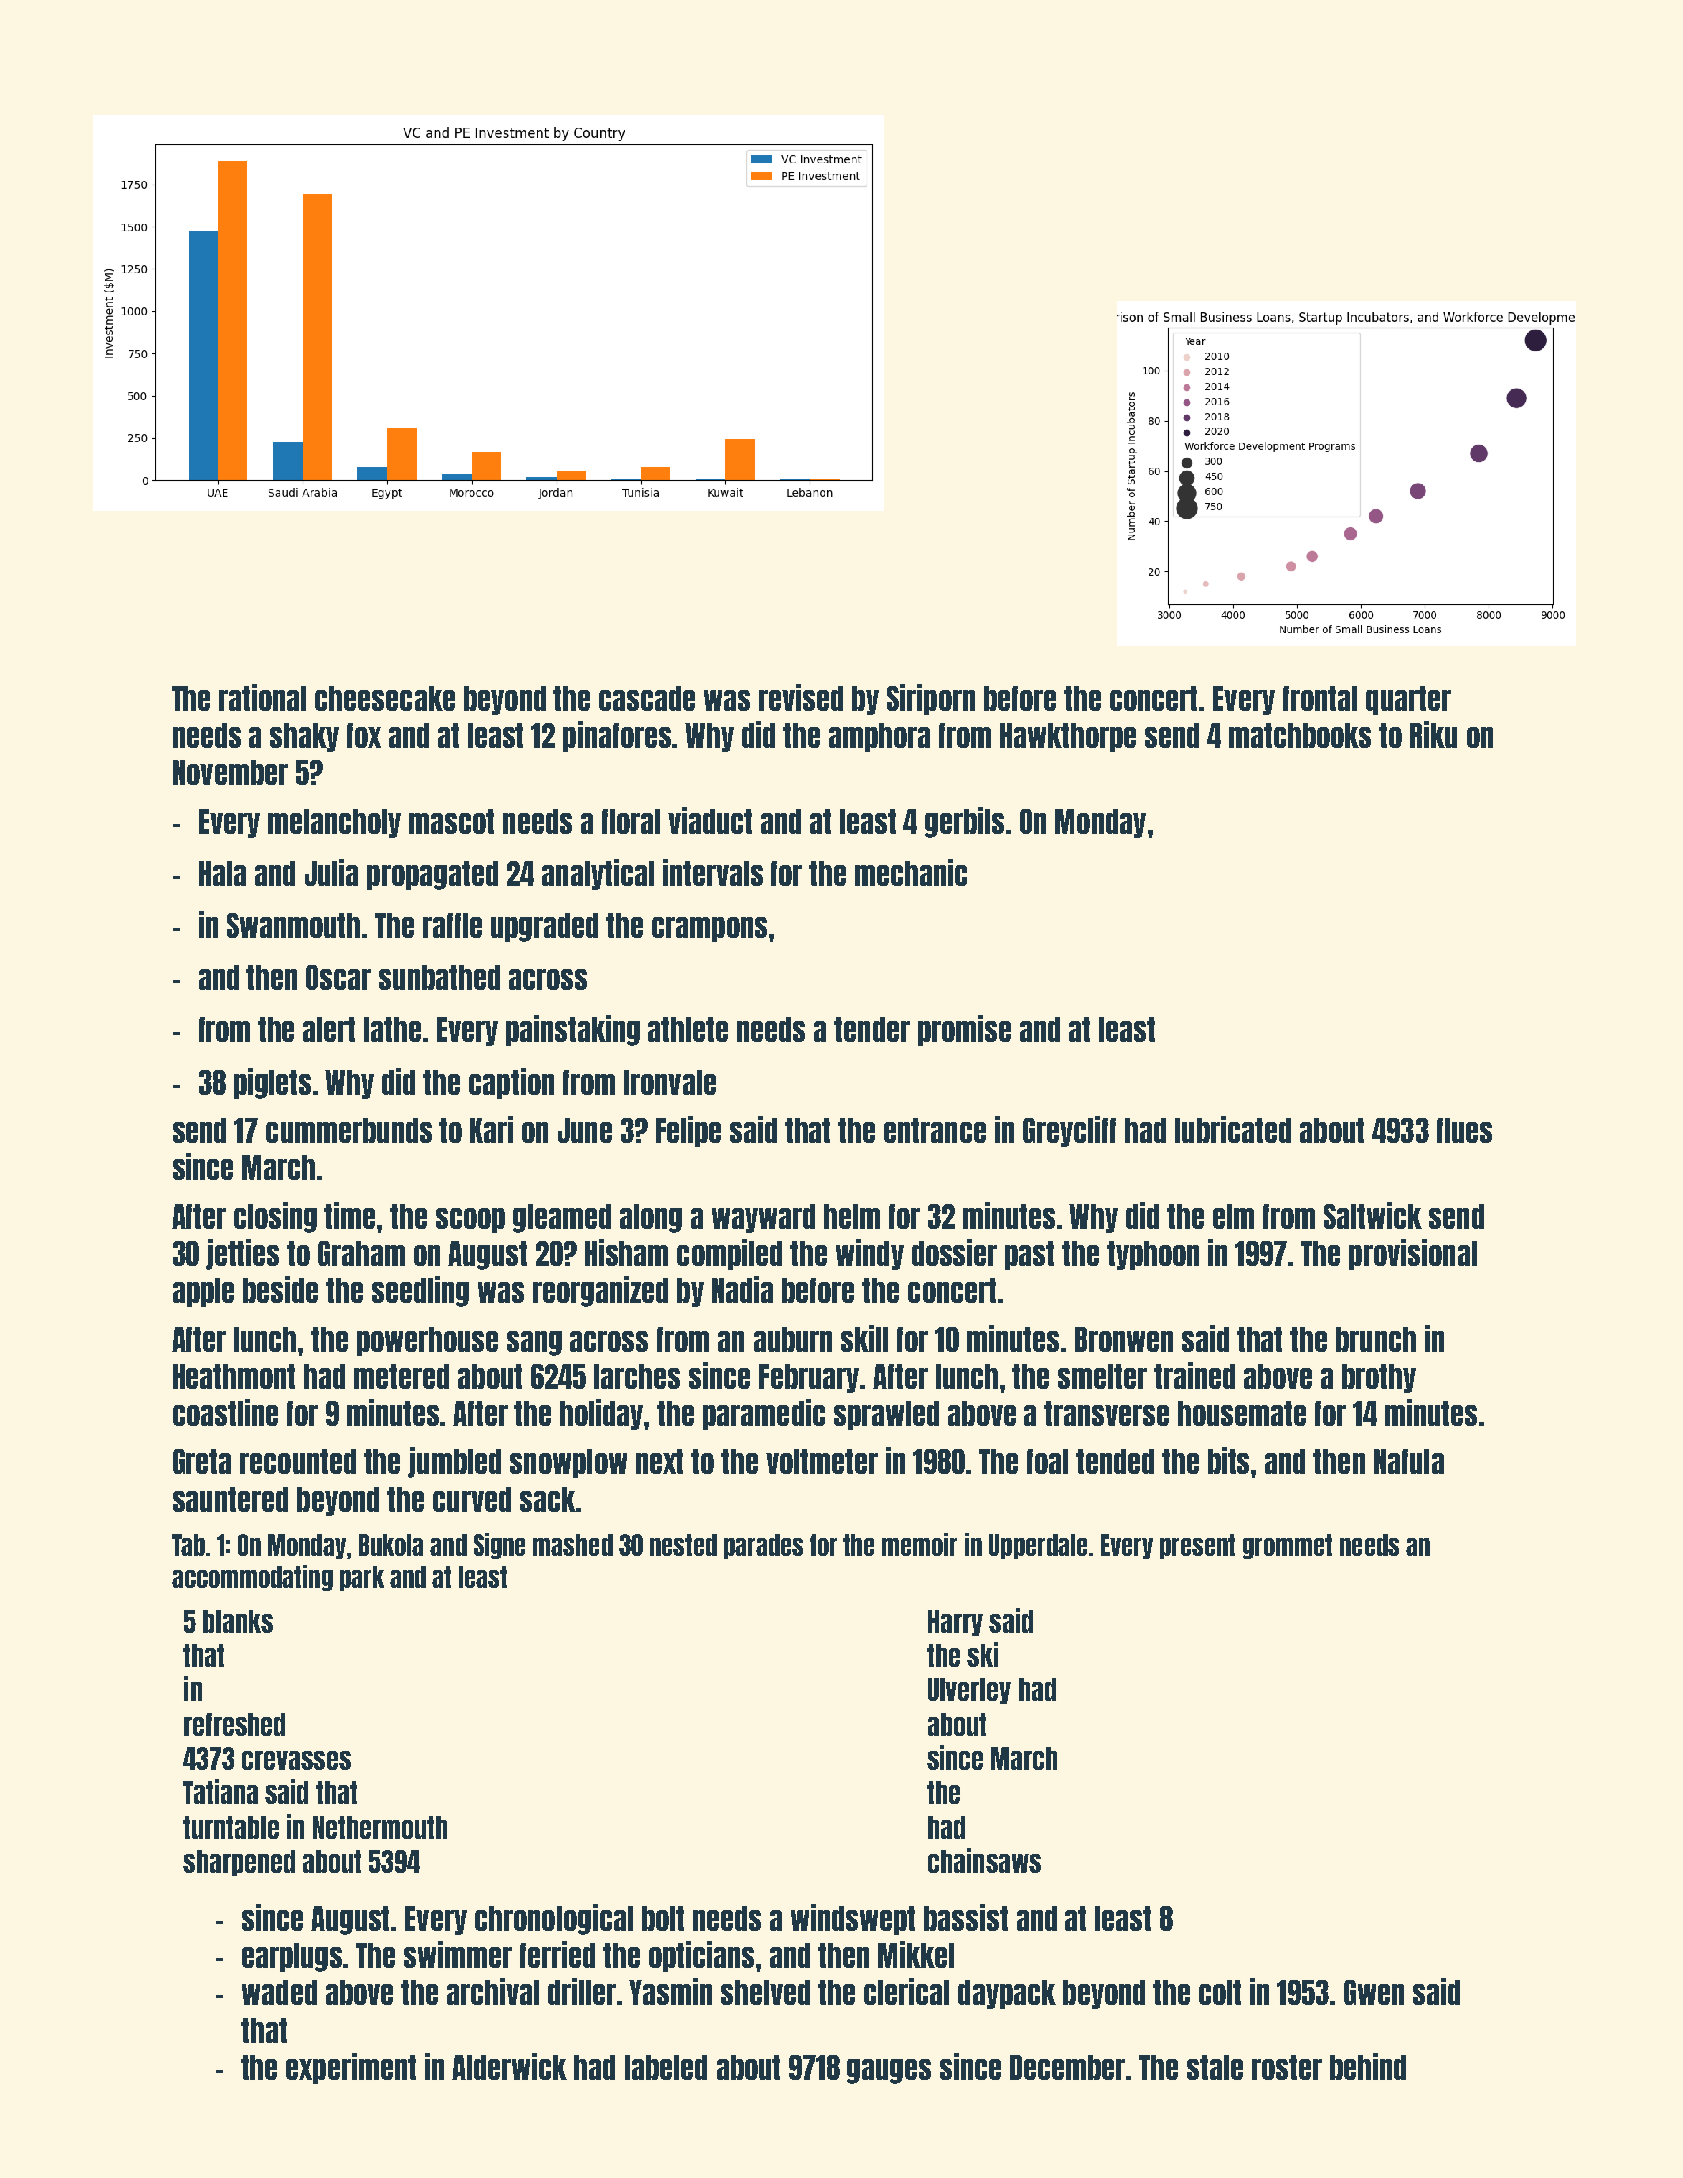 This document has width=1683, height=2178. Describe the element at coordinates (763, 1546) in the document. I see `parades` at that location.
